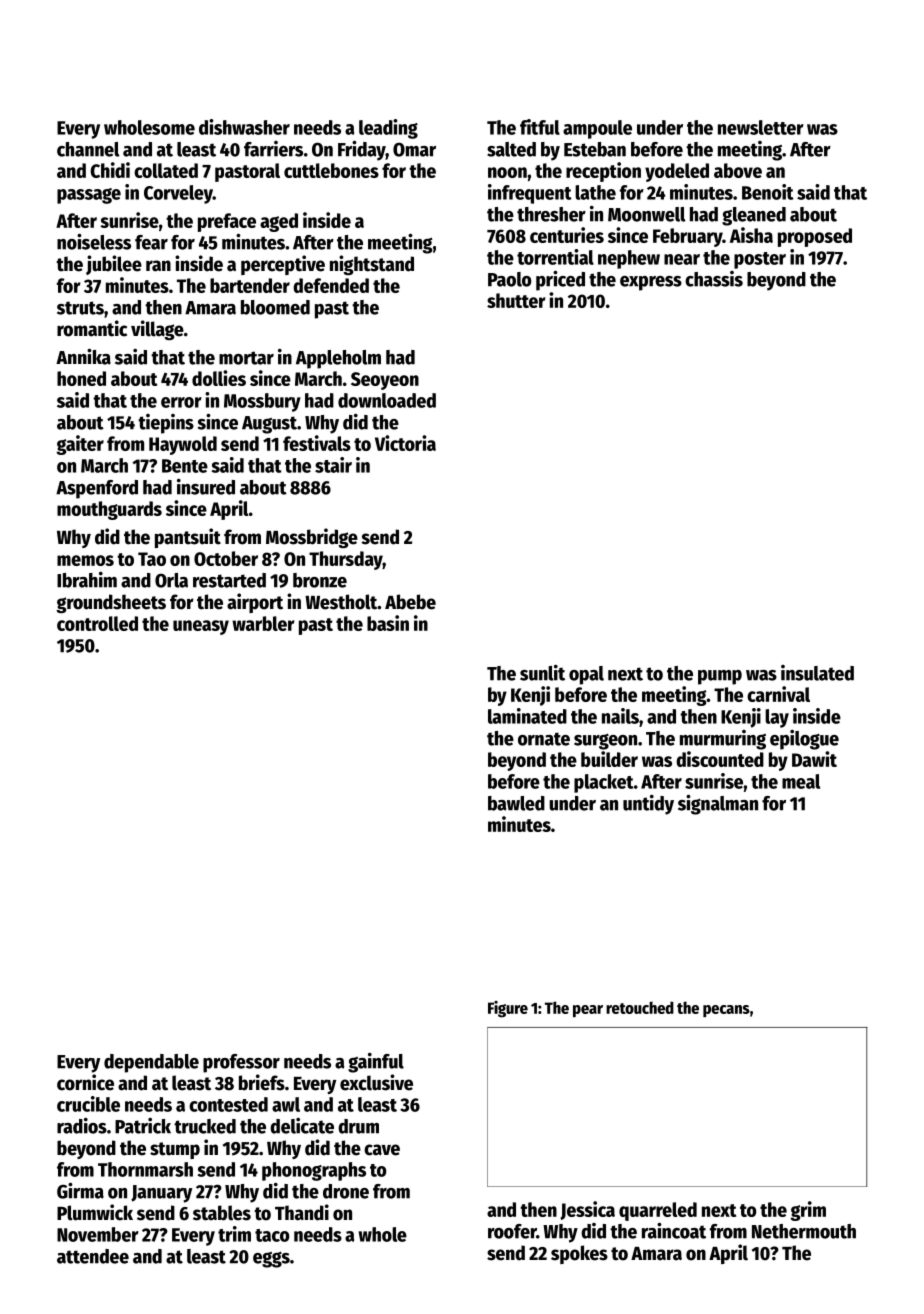  I want to click on dishwasher, so click(244, 127).
